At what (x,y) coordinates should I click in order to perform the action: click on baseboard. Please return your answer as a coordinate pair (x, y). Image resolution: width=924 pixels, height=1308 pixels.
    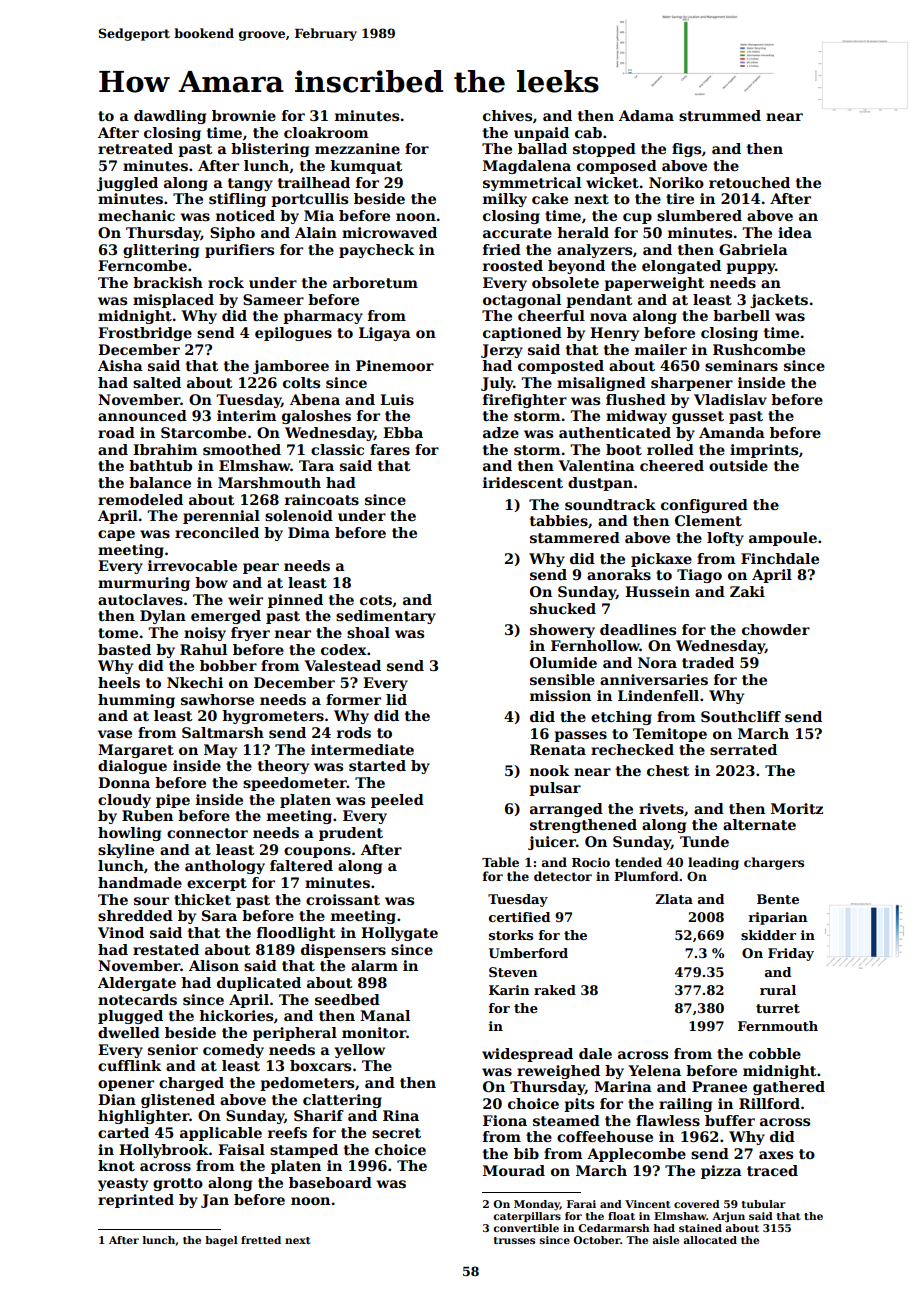
    Looking at the image, I should click on (330, 1182).
